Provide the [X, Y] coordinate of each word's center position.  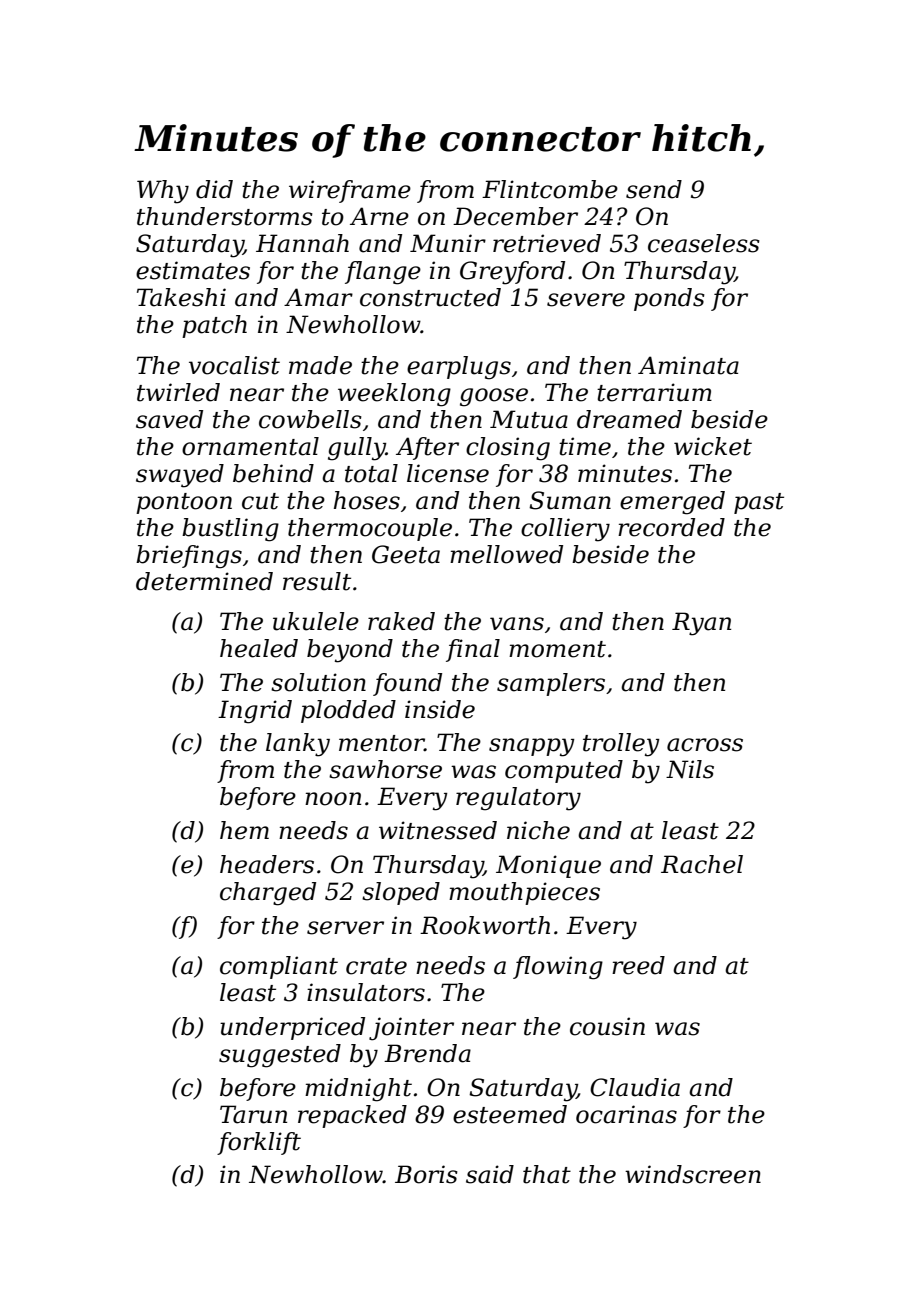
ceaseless [704, 243]
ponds [669, 299]
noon [333, 799]
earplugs [459, 368]
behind [273, 473]
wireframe [350, 191]
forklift [259, 1143]
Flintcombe [550, 189]
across [705, 745]
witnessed [438, 830]
